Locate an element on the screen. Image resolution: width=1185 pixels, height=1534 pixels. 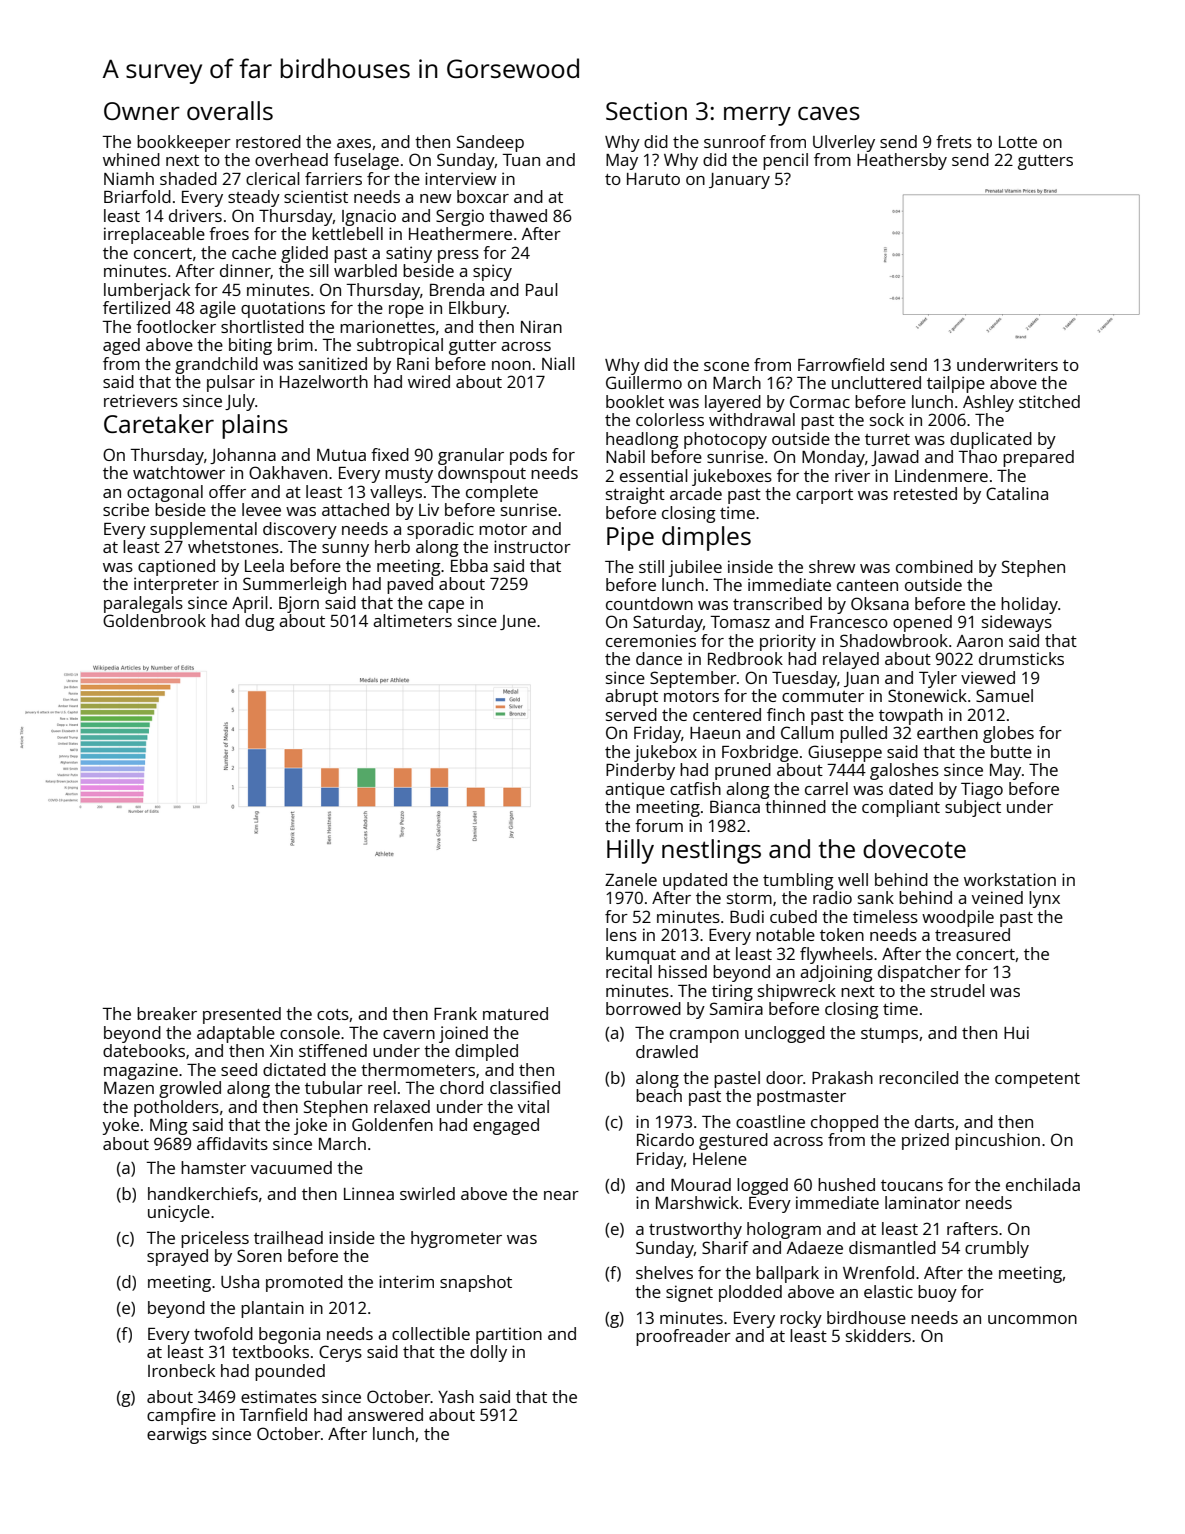
lynx is located at coordinates (1044, 899).
